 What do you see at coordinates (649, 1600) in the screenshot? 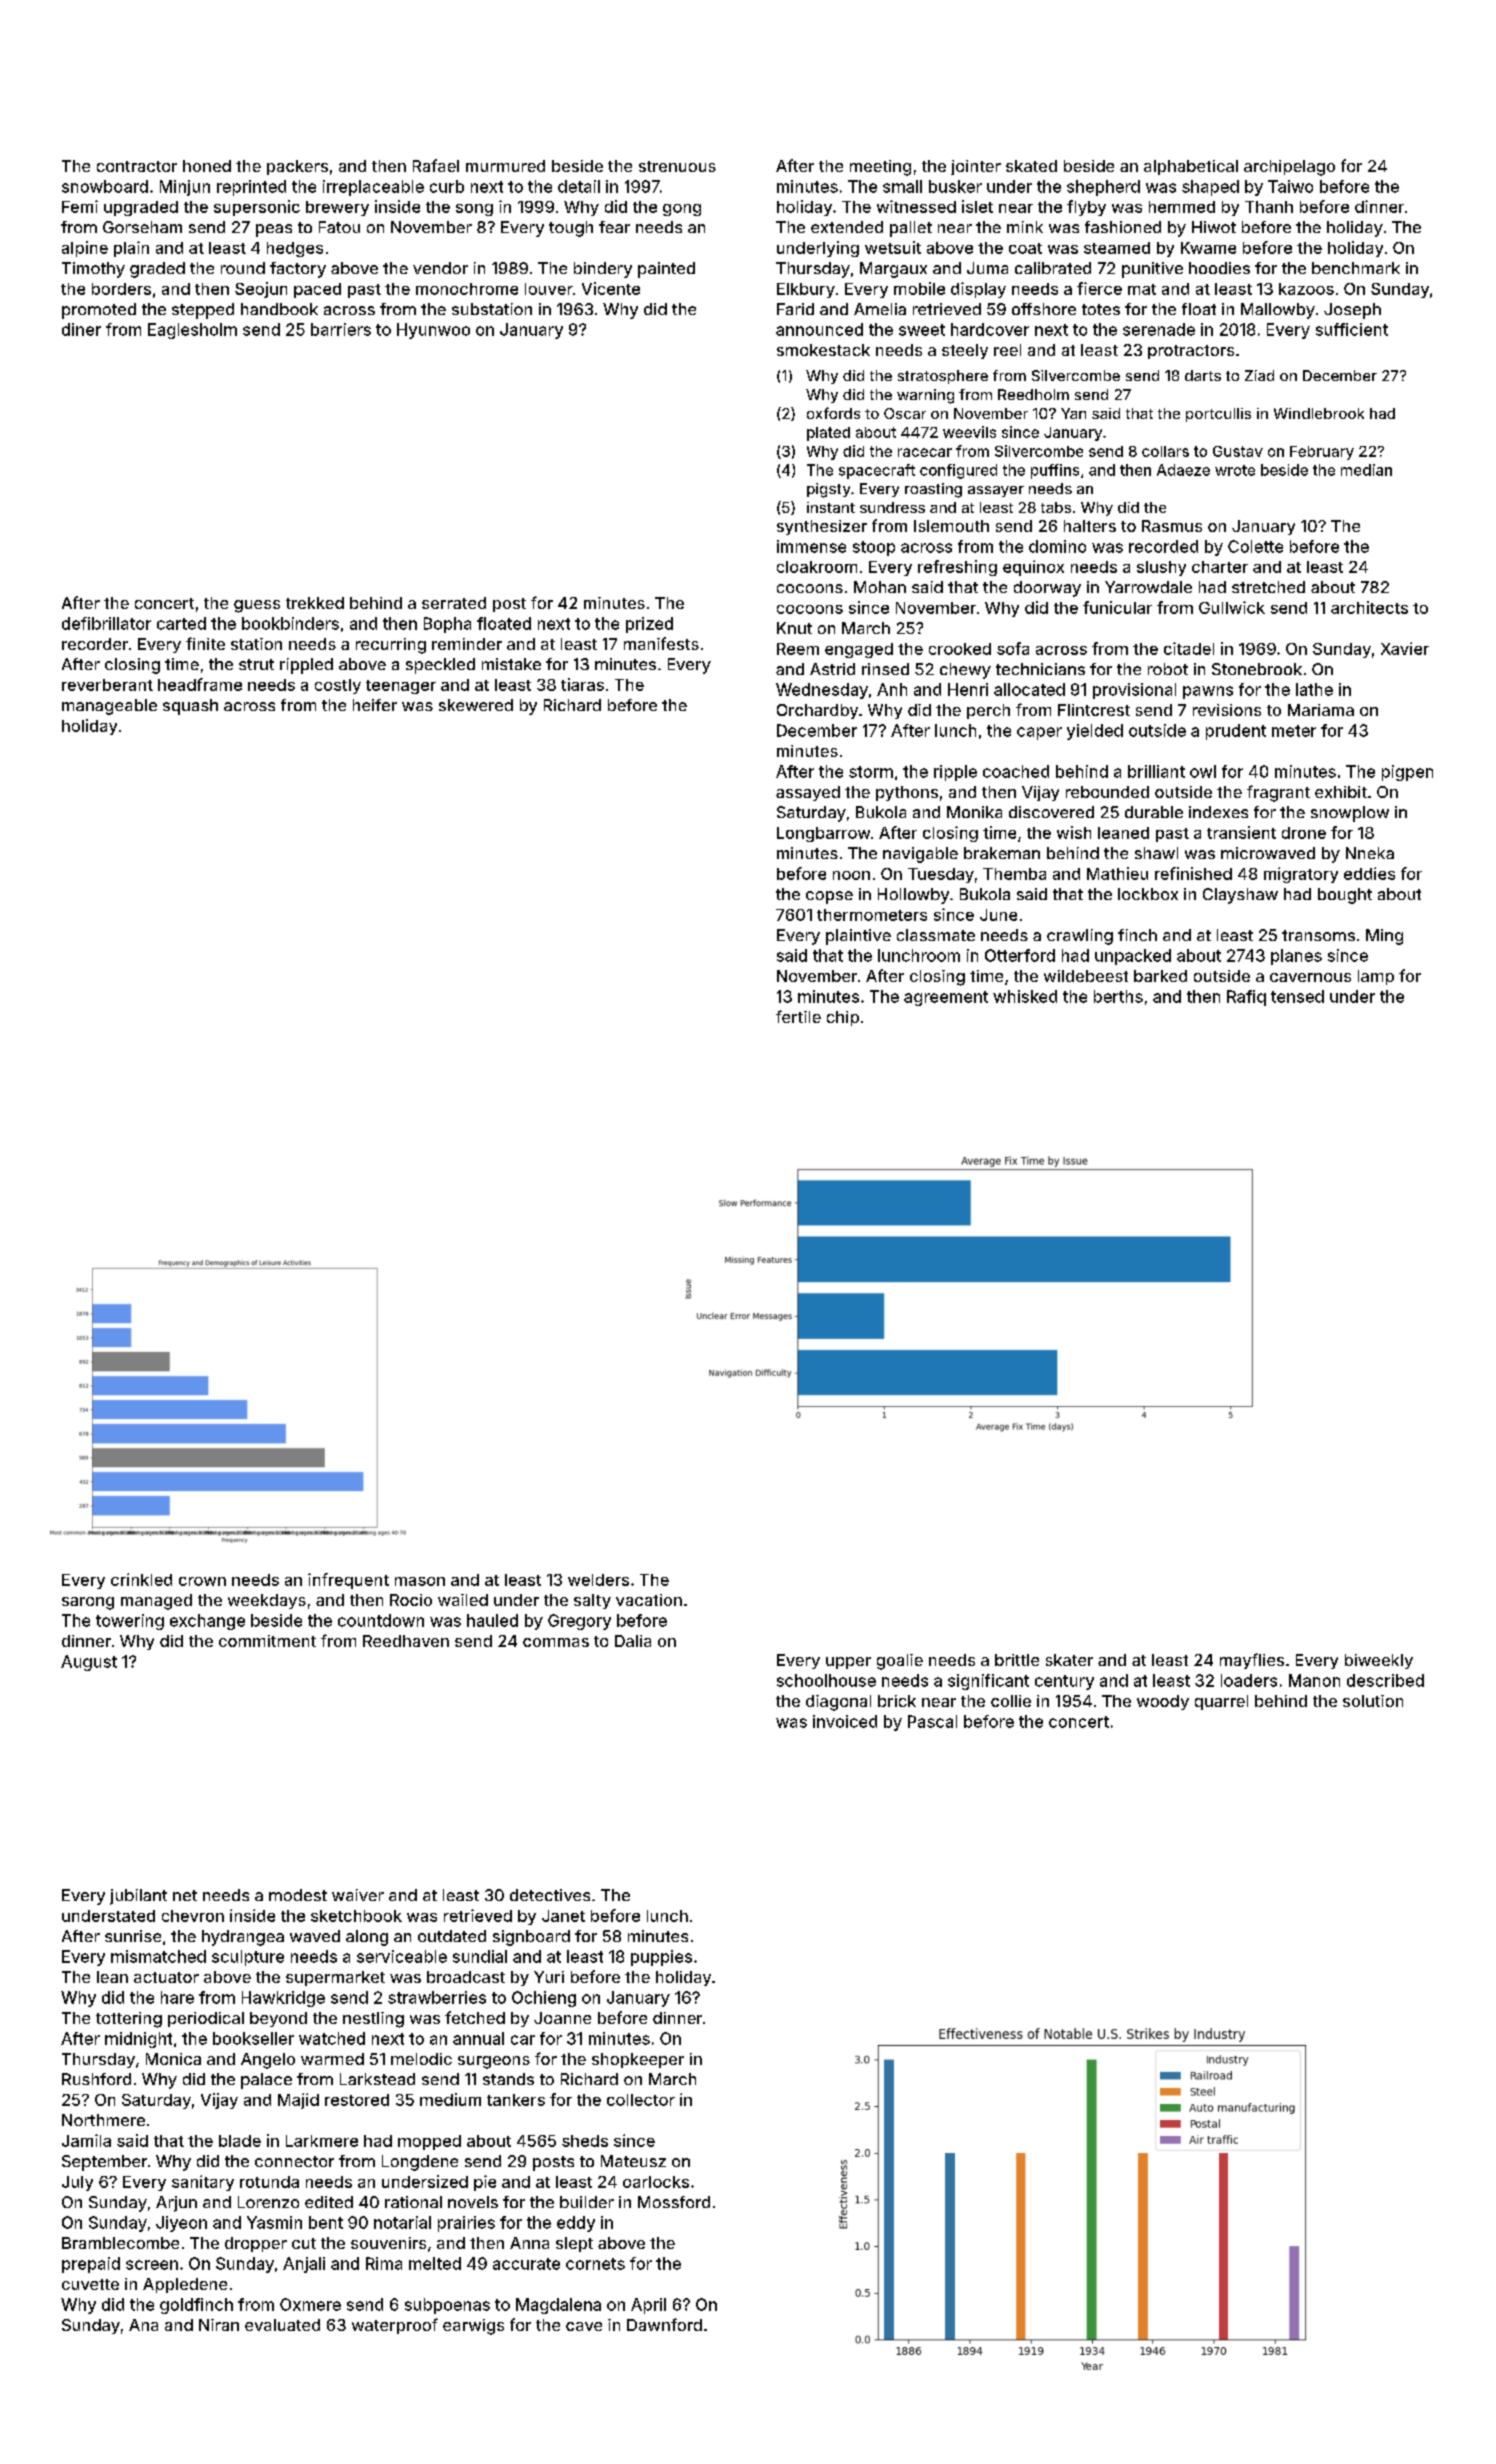
I see `vacation` at bounding box center [649, 1600].
